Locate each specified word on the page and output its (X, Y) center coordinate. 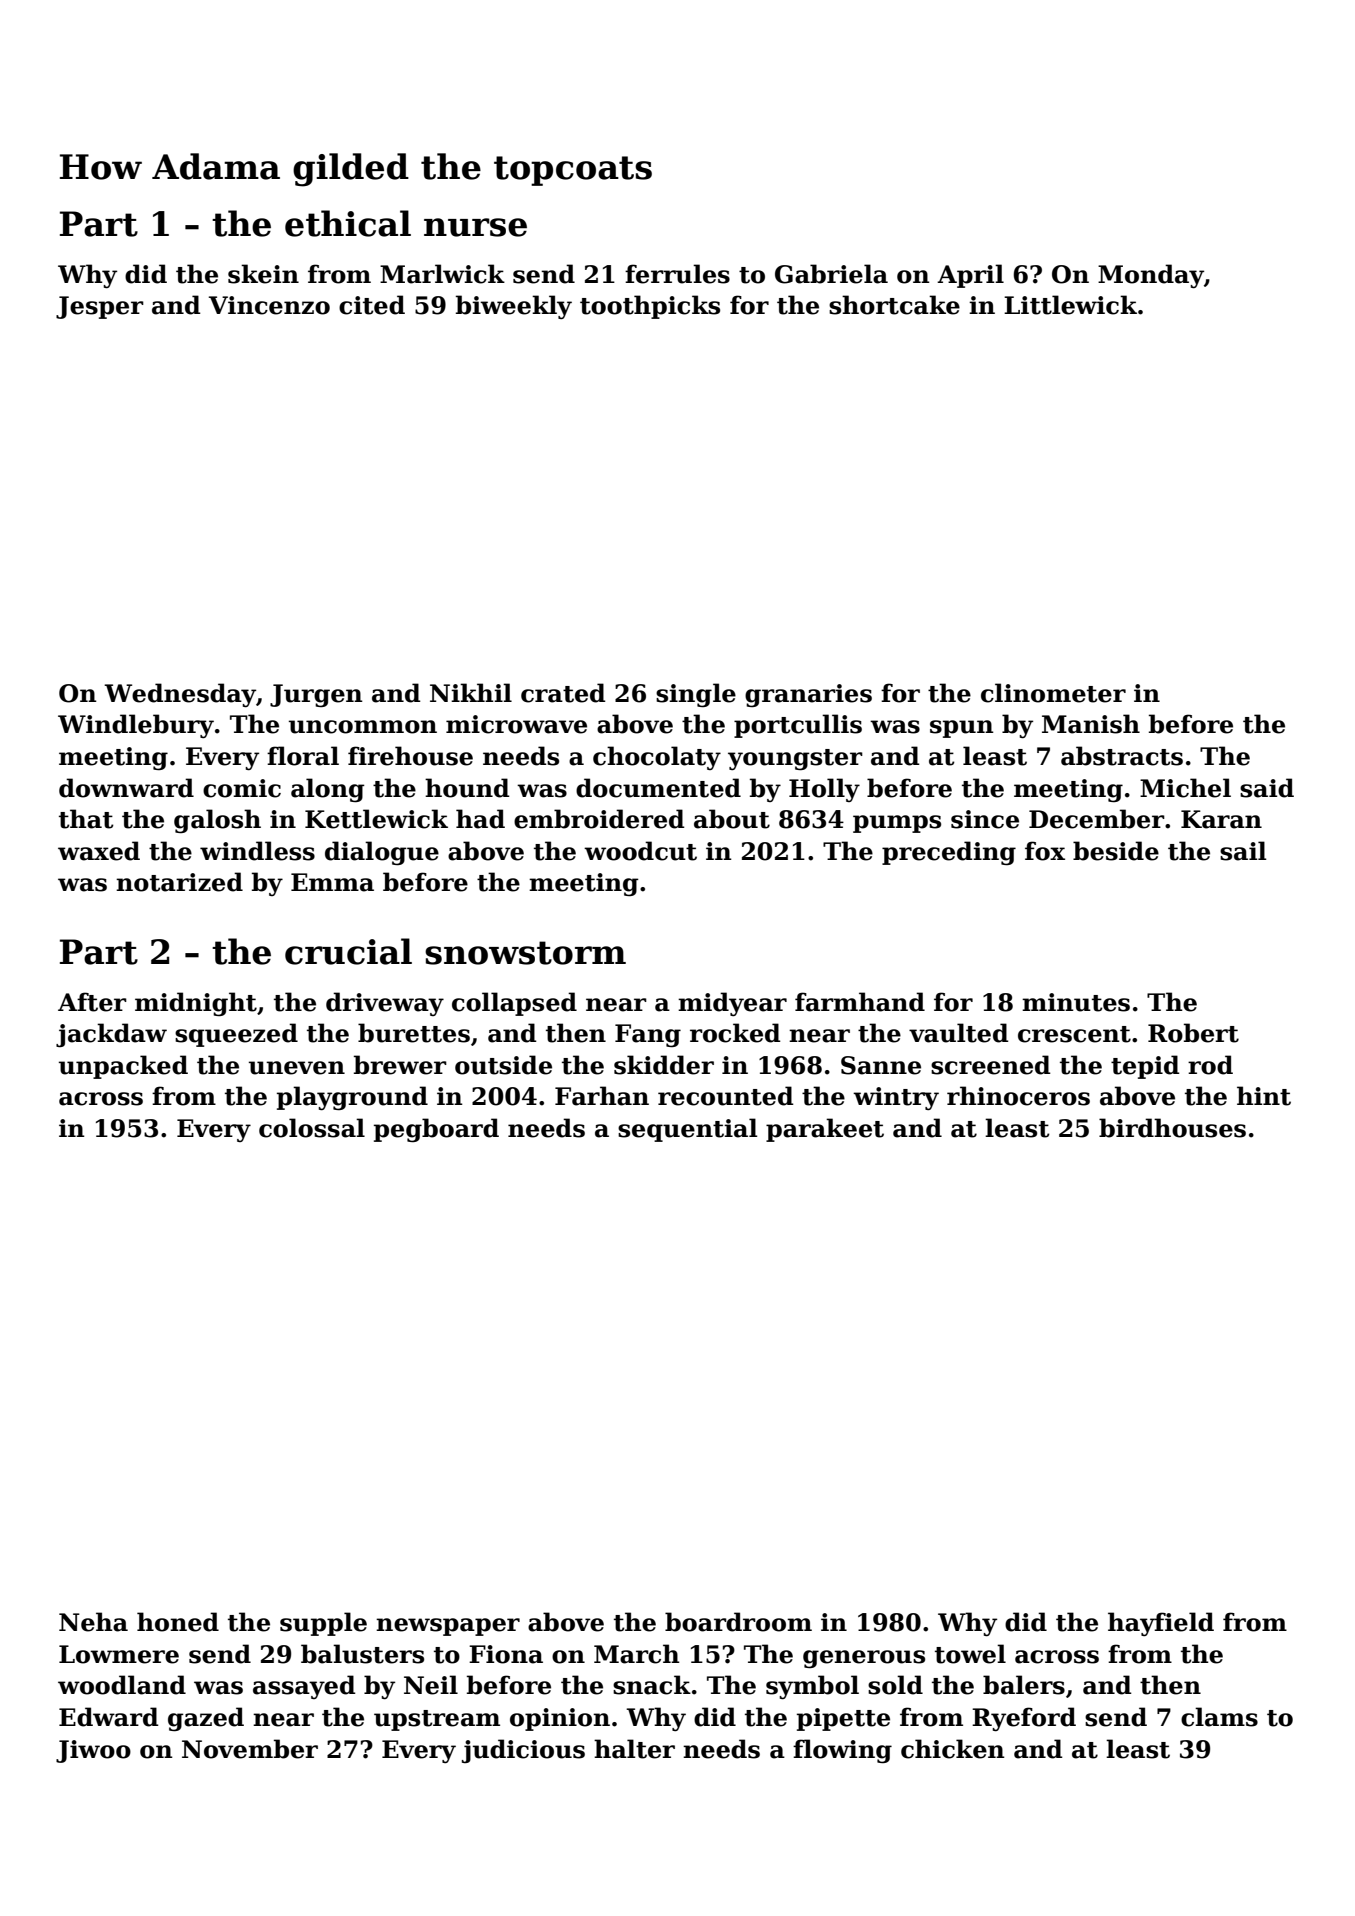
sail (1243, 851)
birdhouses (1172, 1128)
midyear (732, 1004)
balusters (362, 1654)
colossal (312, 1128)
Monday (1151, 276)
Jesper (100, 307)
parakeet (825, 1130)
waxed (99, 851)
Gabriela (831, 274)
